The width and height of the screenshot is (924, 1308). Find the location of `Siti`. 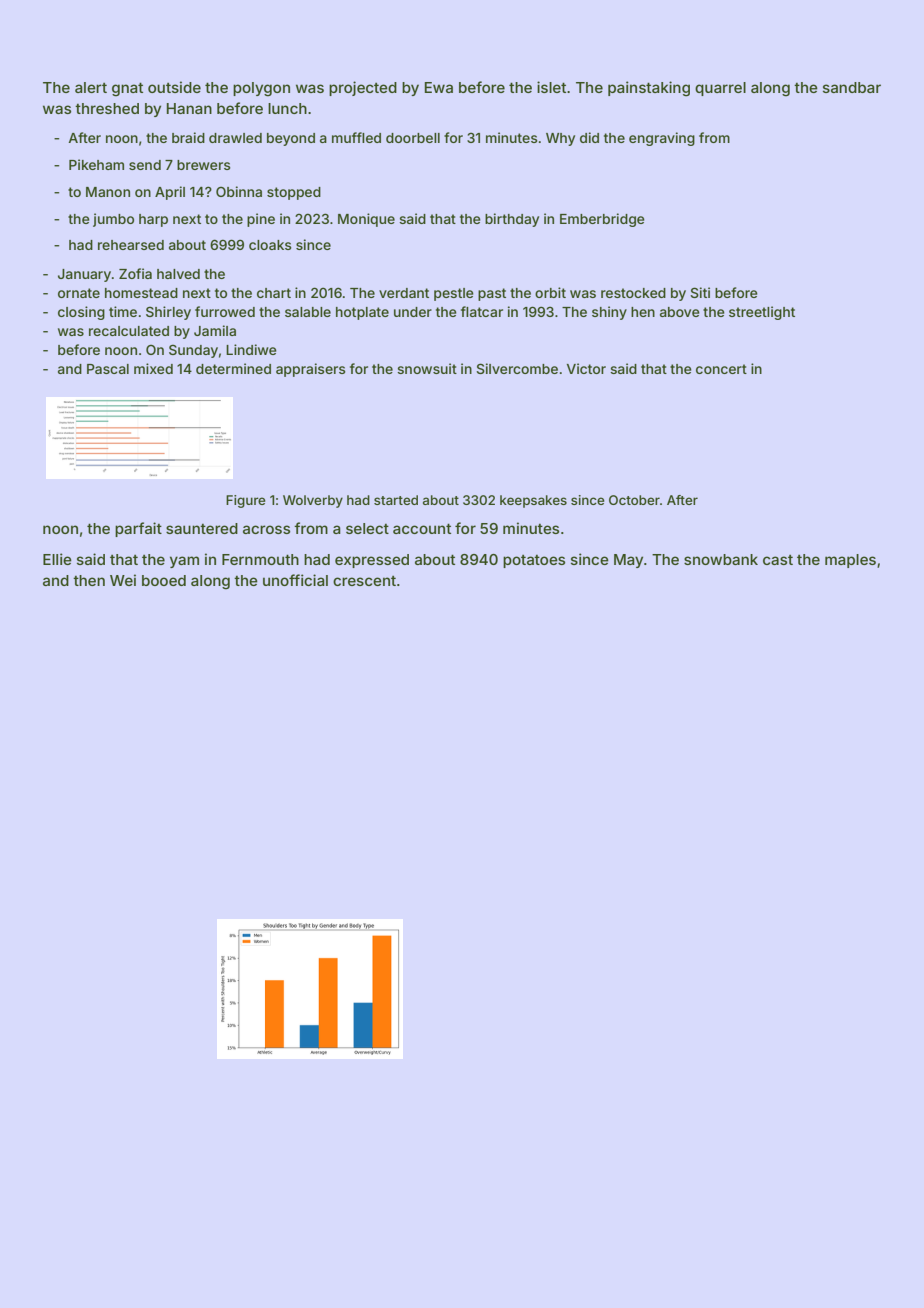

Siti is located at coordinates (700, 292).
